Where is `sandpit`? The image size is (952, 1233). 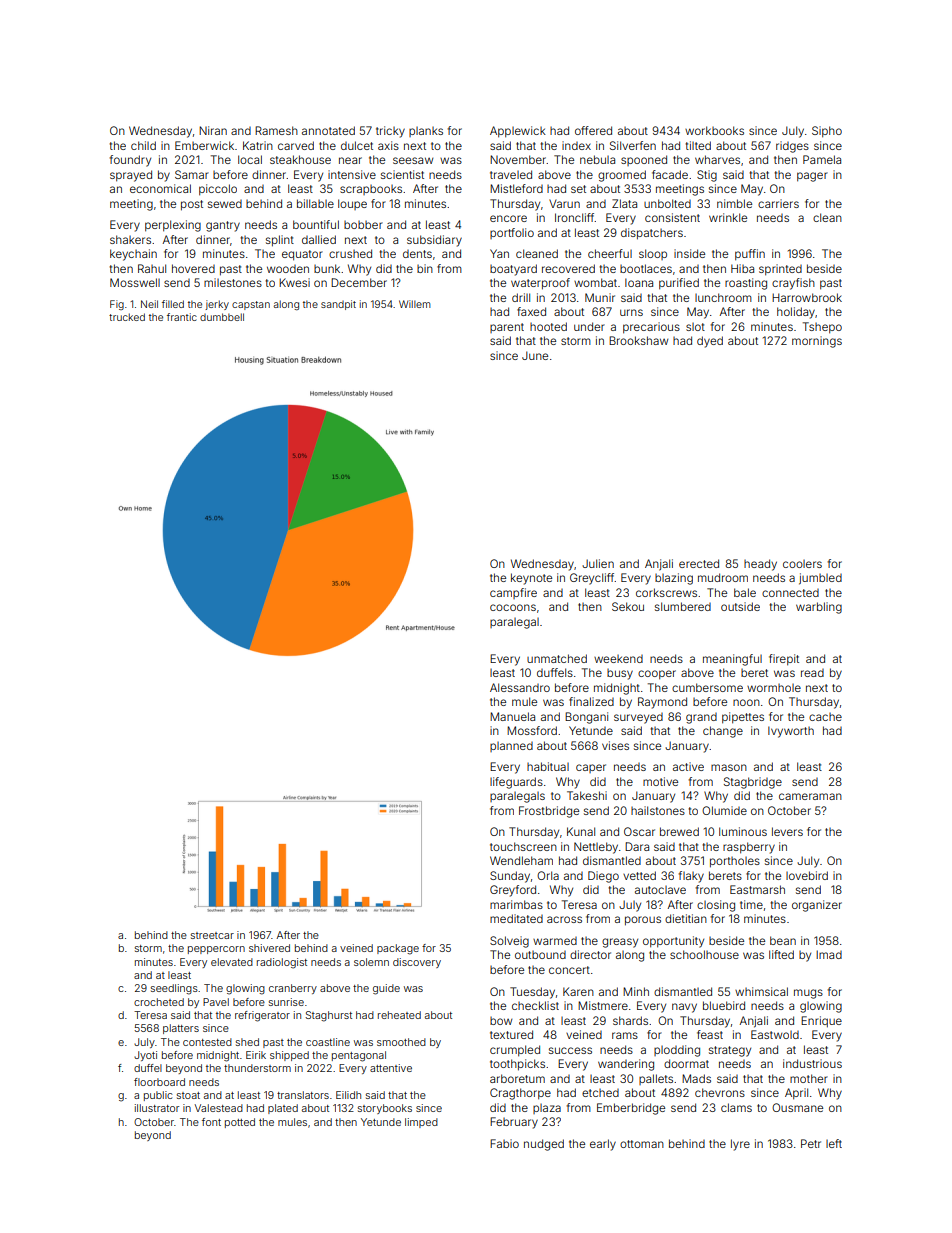
sandpit is located at coordinates (338, 305).
